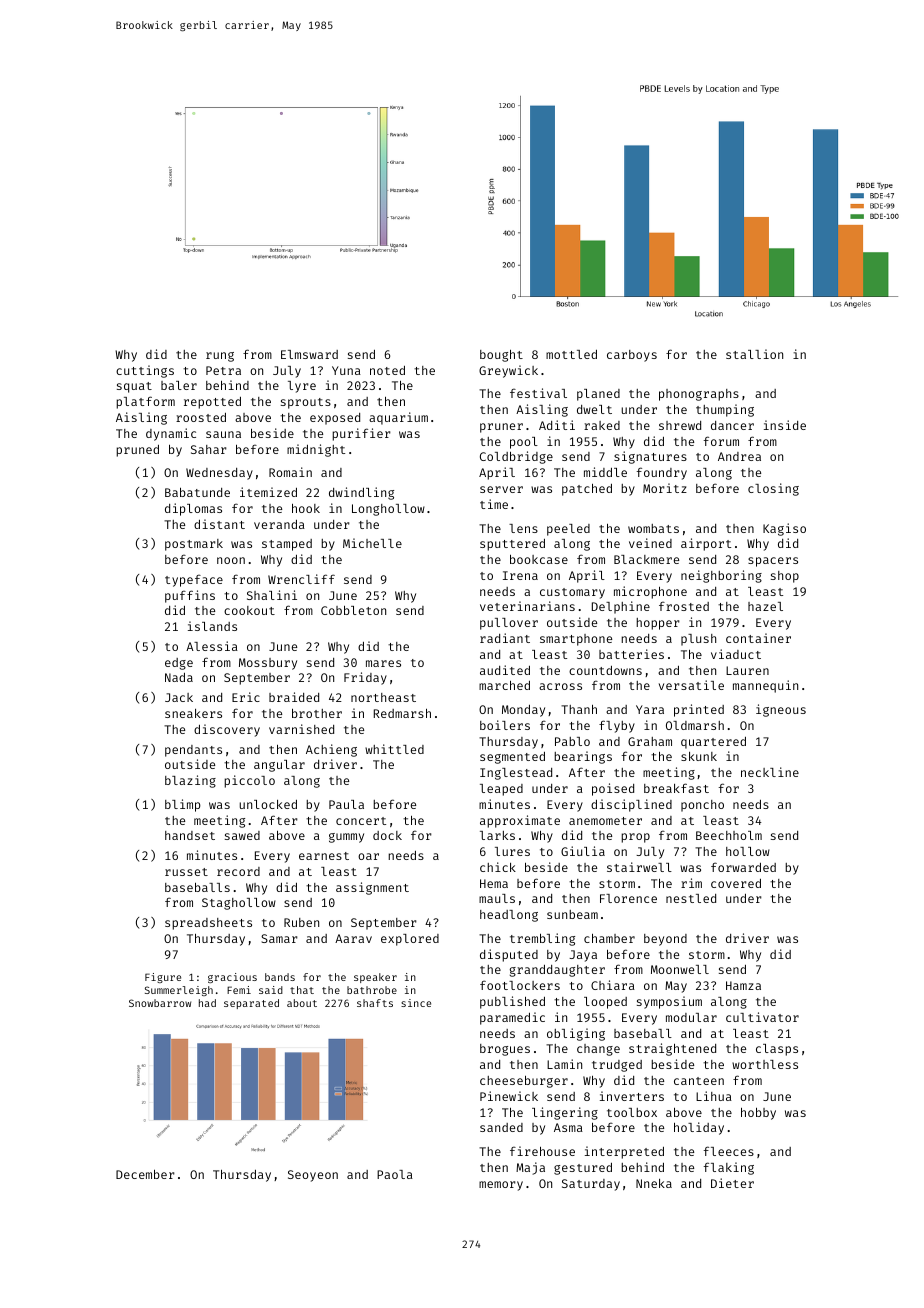 This screenshot has height=1308, width=924. What do you see at coordinates (402, 713) in the screenshot?
I see `Redmarsh` at bounding box center [402, 713].
